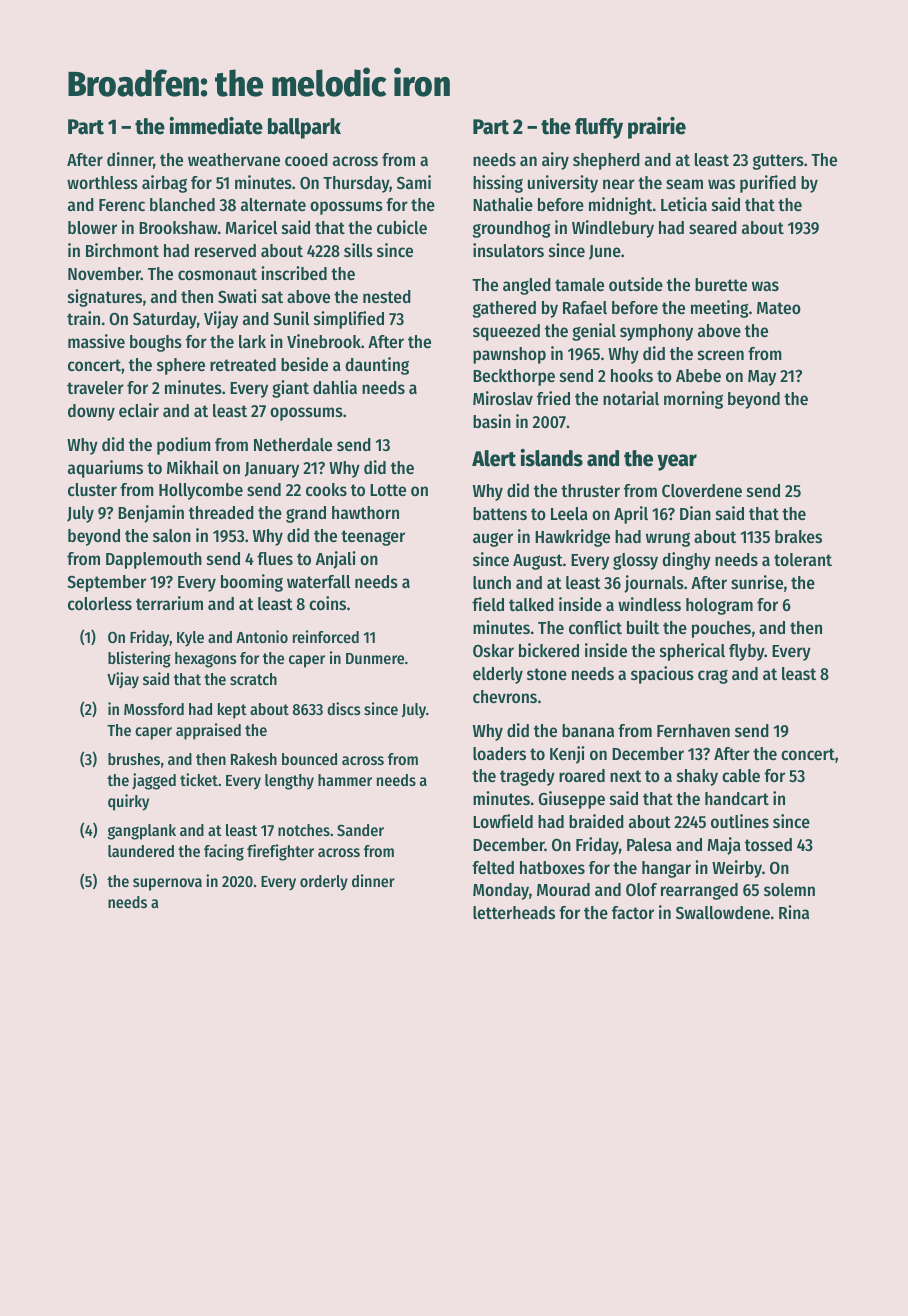  I want to click on loaders, so click(499, 753).
